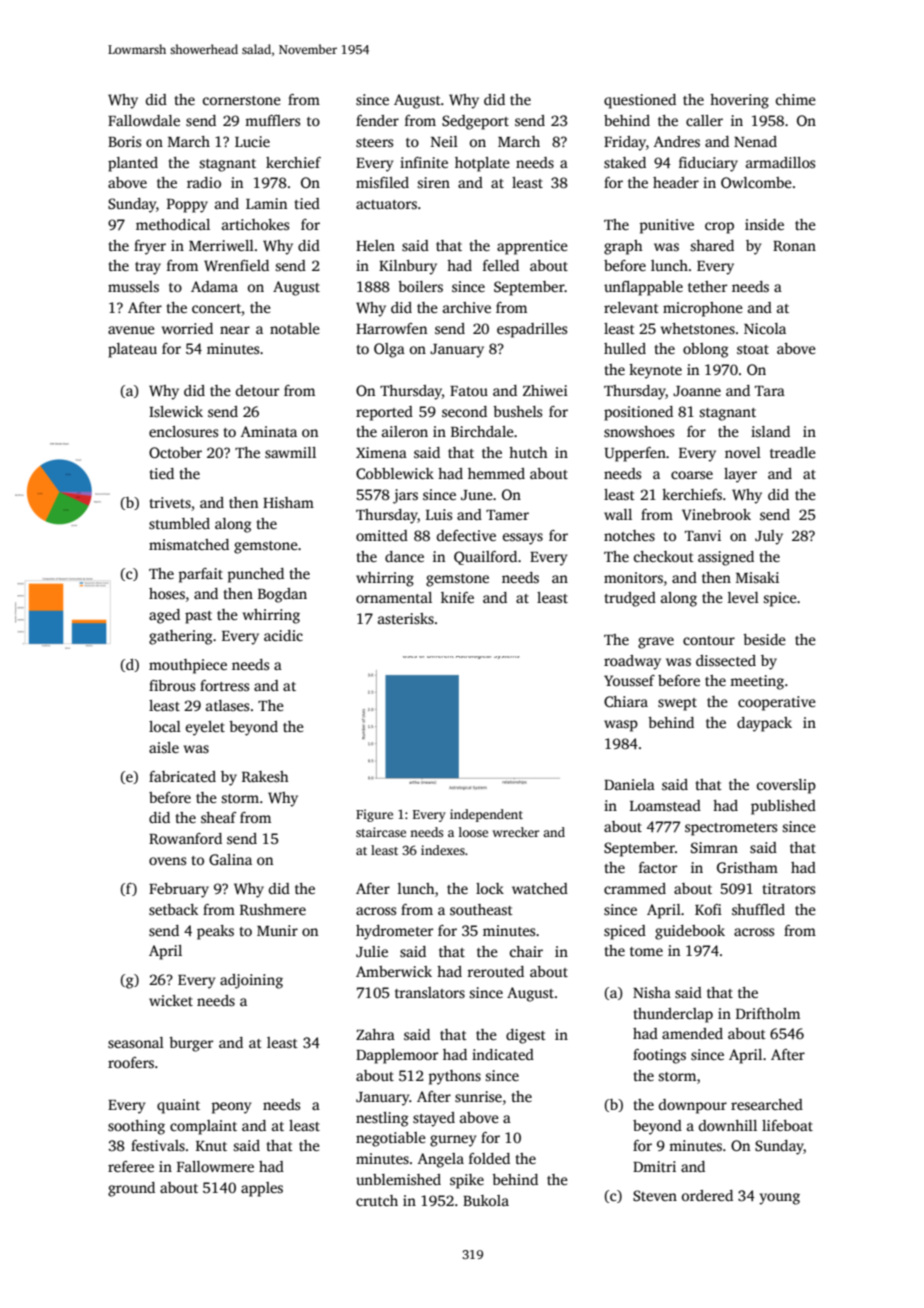 This document has width=924, height=1308. Describe the element at coordinates (629, 784) in the document. I see `Daniela` at that location.
